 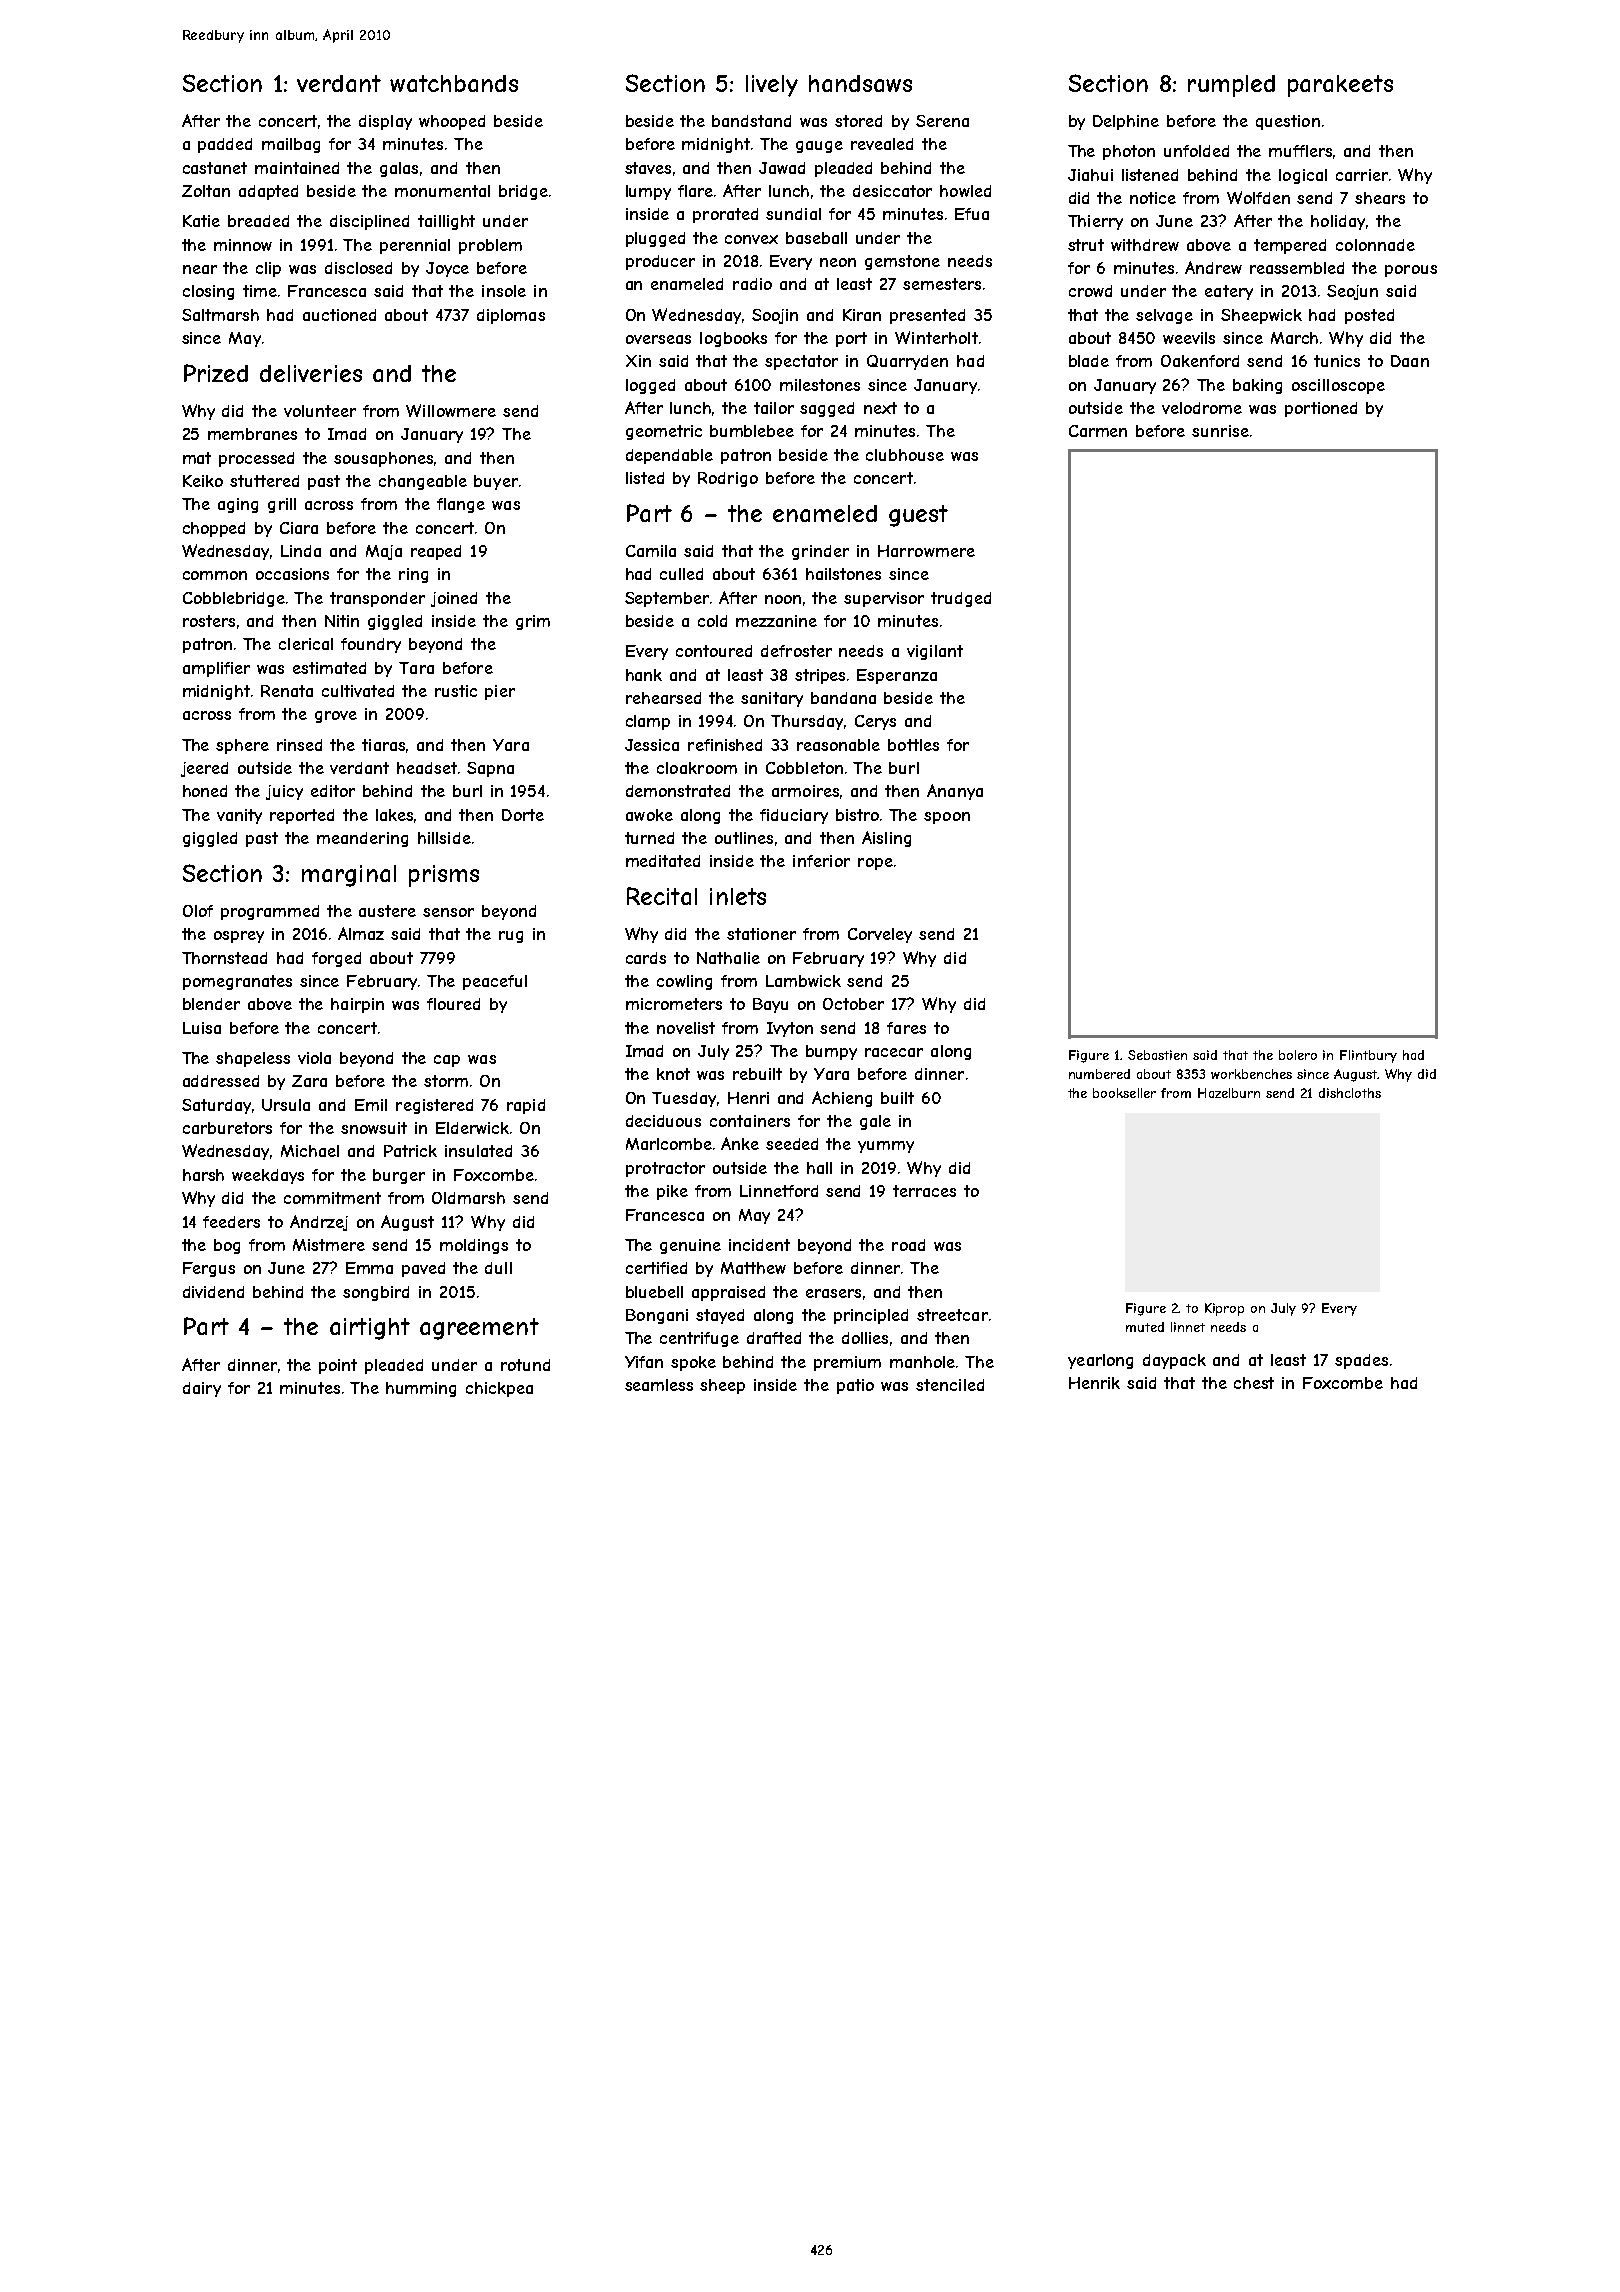 What do you see at coordinates (399, 169) in the document?
I see `galas` at bounding box center [399, 169].
